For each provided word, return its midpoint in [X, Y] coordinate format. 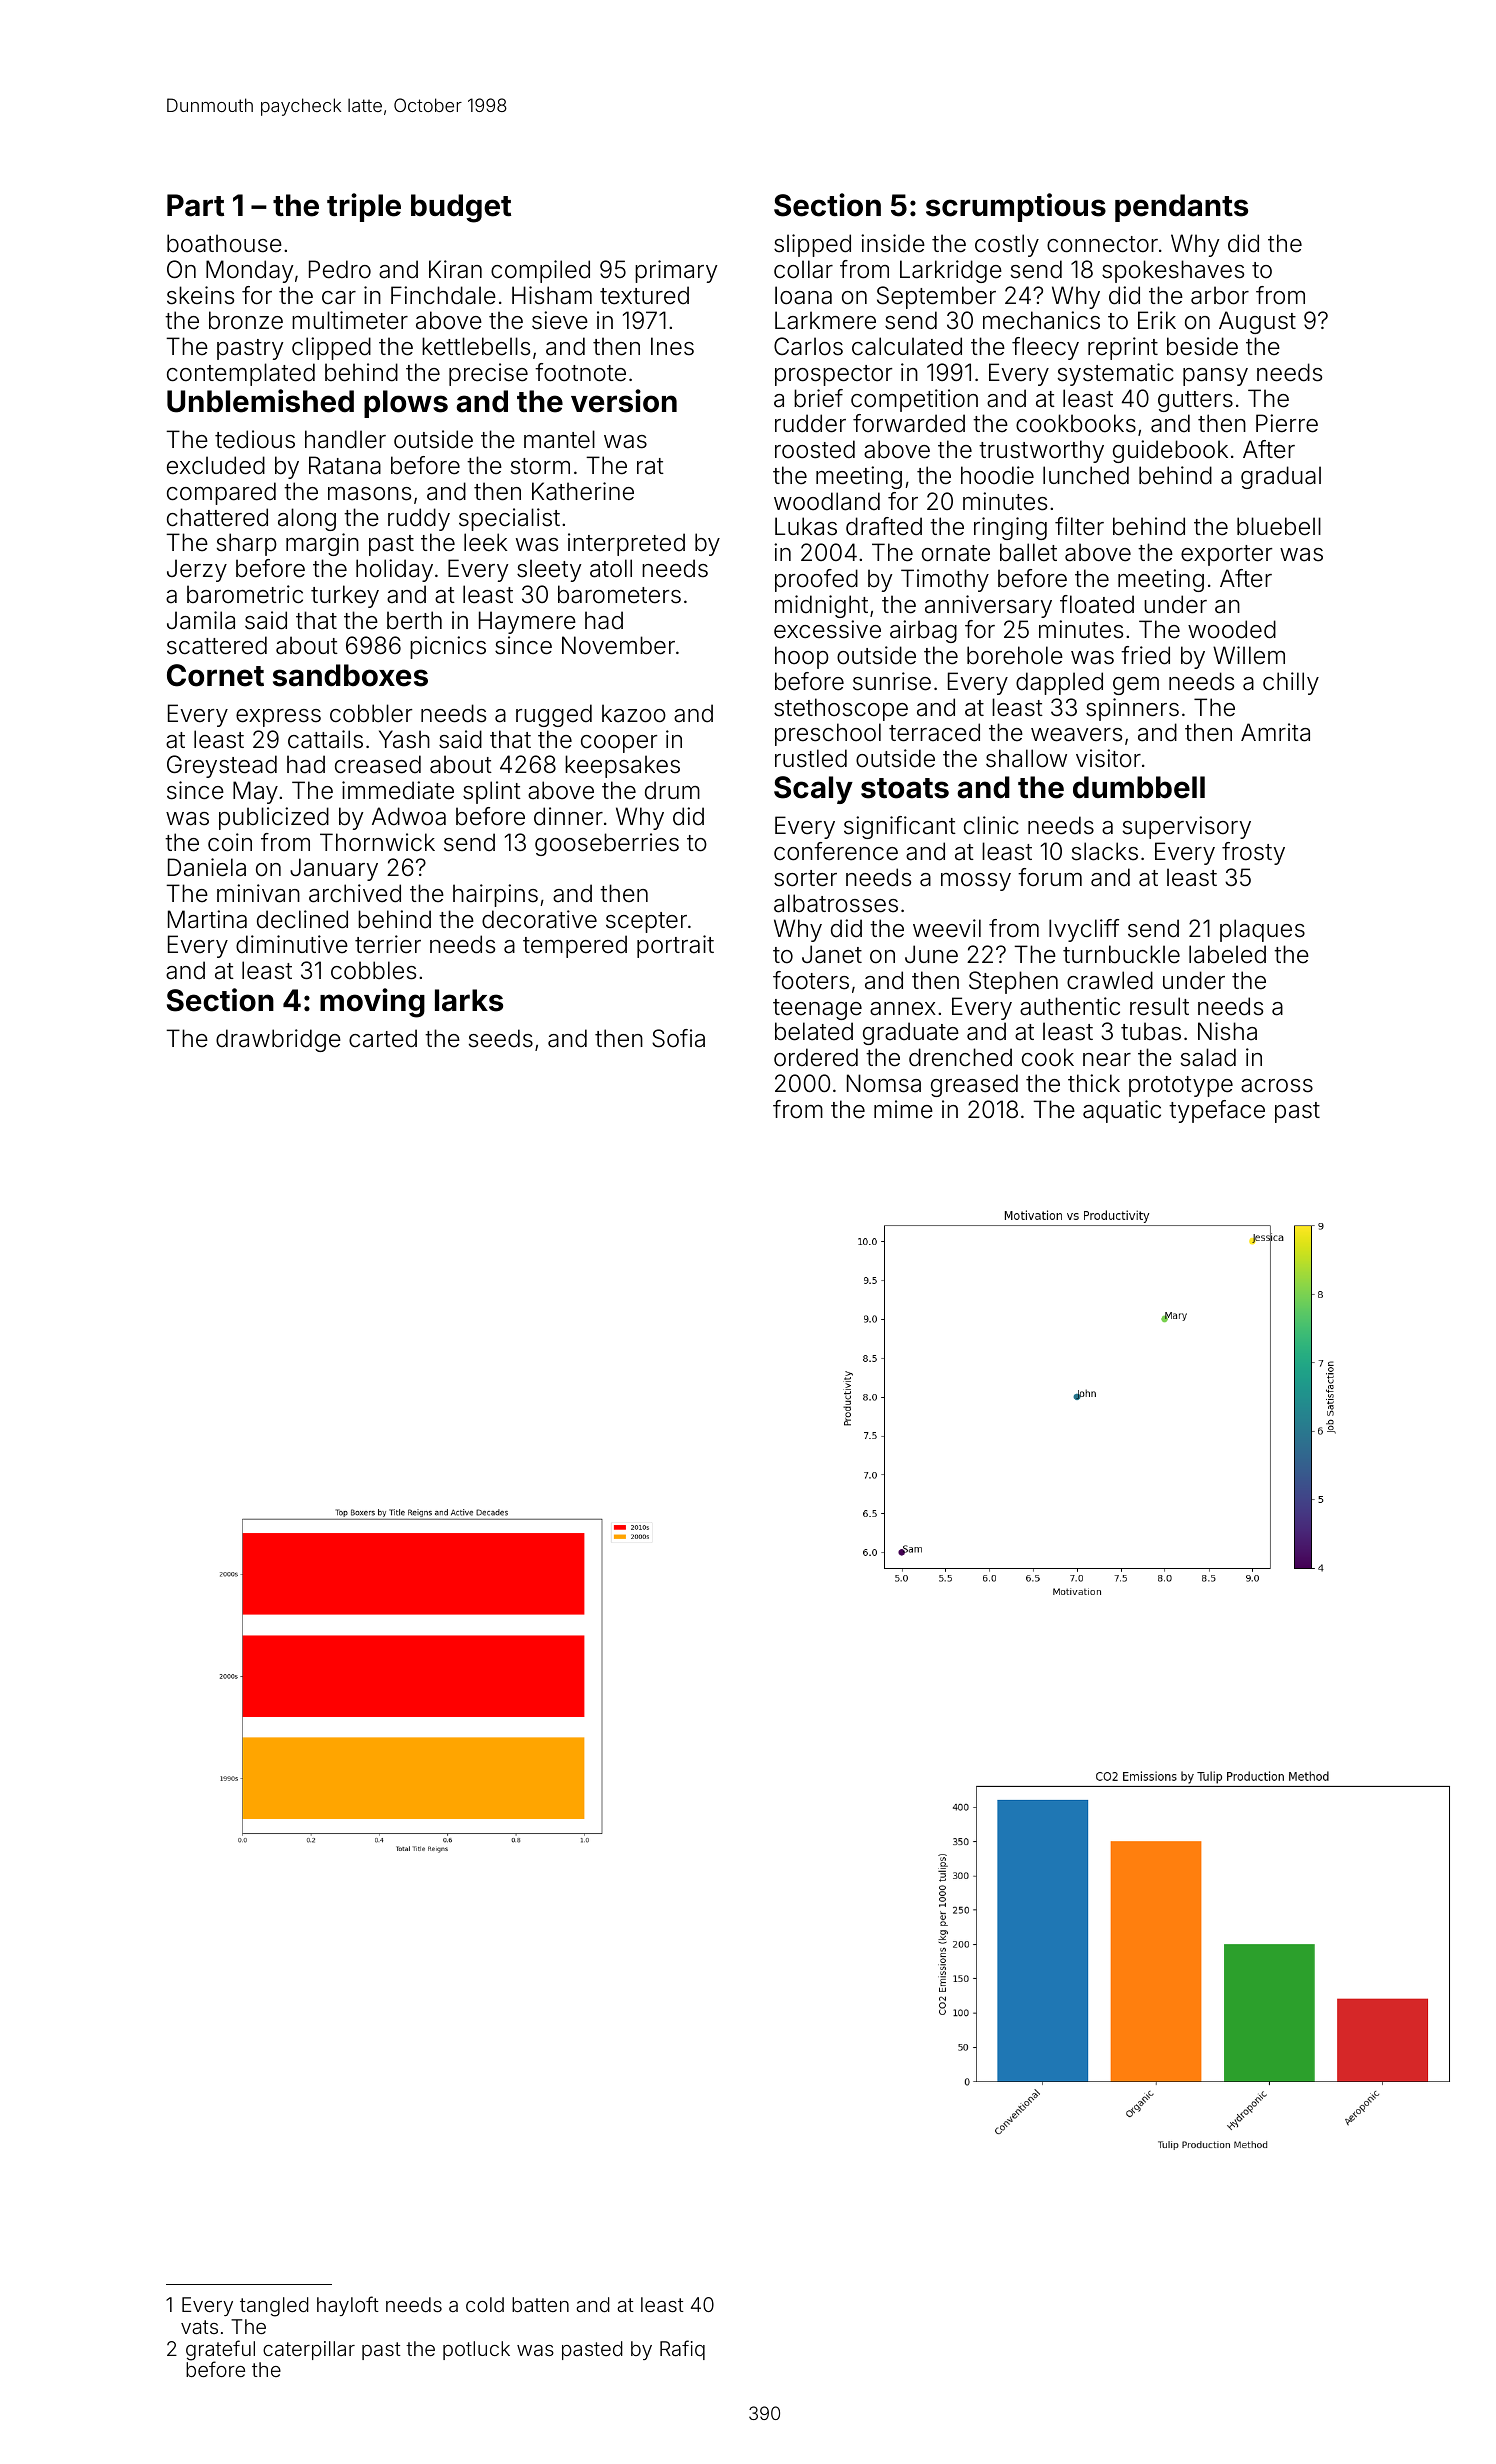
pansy [1215, 377]
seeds [501, 1038]
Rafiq [682, 2350]
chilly [1291, 683]
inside [893, 243]
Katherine [583, 491]
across [1277, 1086]
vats [199, 2327]
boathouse [224, 243]
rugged [554, 715]
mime [903, 1109]
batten [540, 2304]
